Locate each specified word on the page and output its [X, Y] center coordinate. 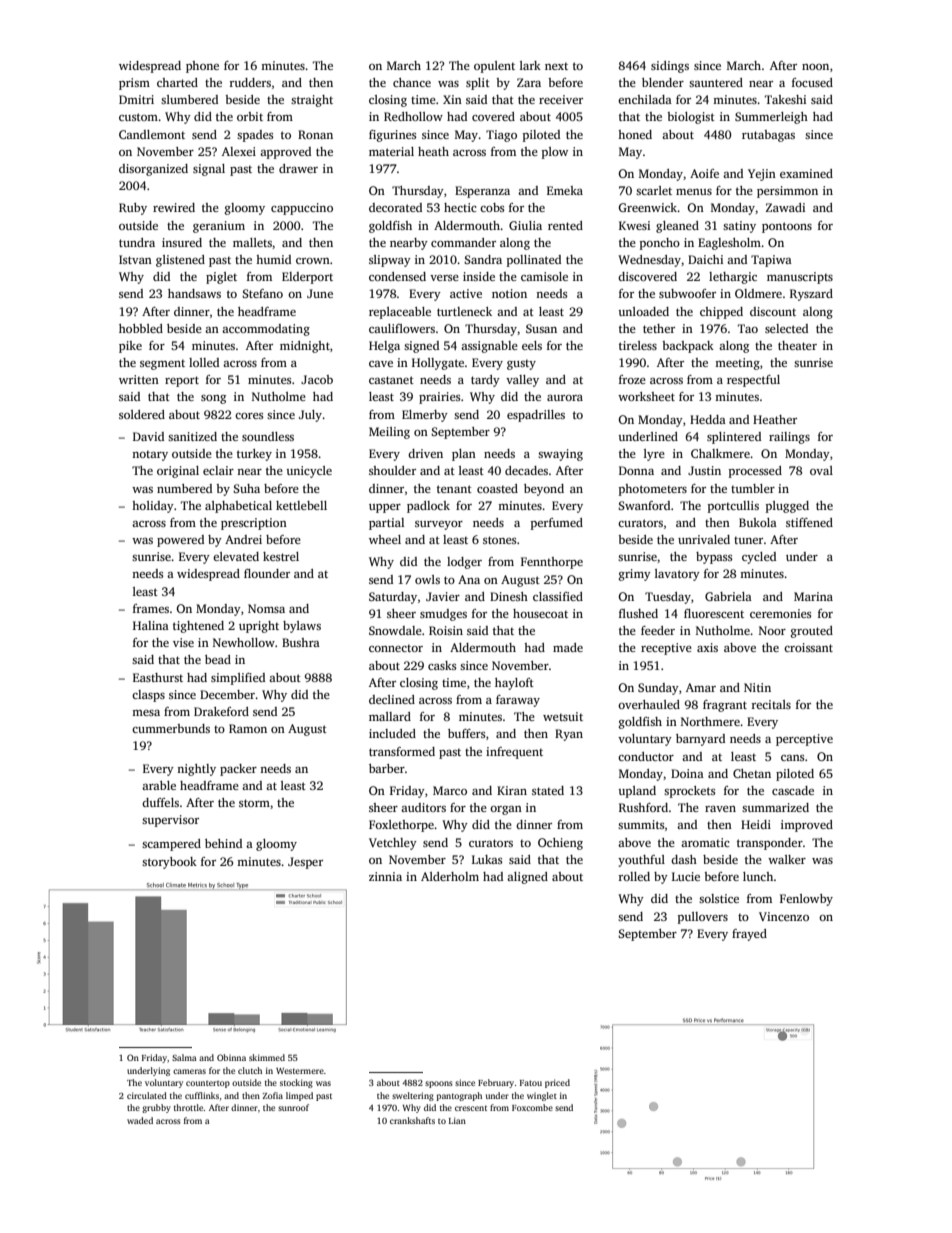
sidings [670, 67]
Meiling [389, 433]
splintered [734, 438]
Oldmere [758, 293]
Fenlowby [806, 900]
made [568, 647]
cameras [189, 1071]
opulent [494, 67]
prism [134, 84]
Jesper [305, 863]
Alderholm [450, 876]
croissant [808, 647]
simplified [238, 679]
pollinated [534, 261]
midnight [305, 347]
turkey [254, 455]
